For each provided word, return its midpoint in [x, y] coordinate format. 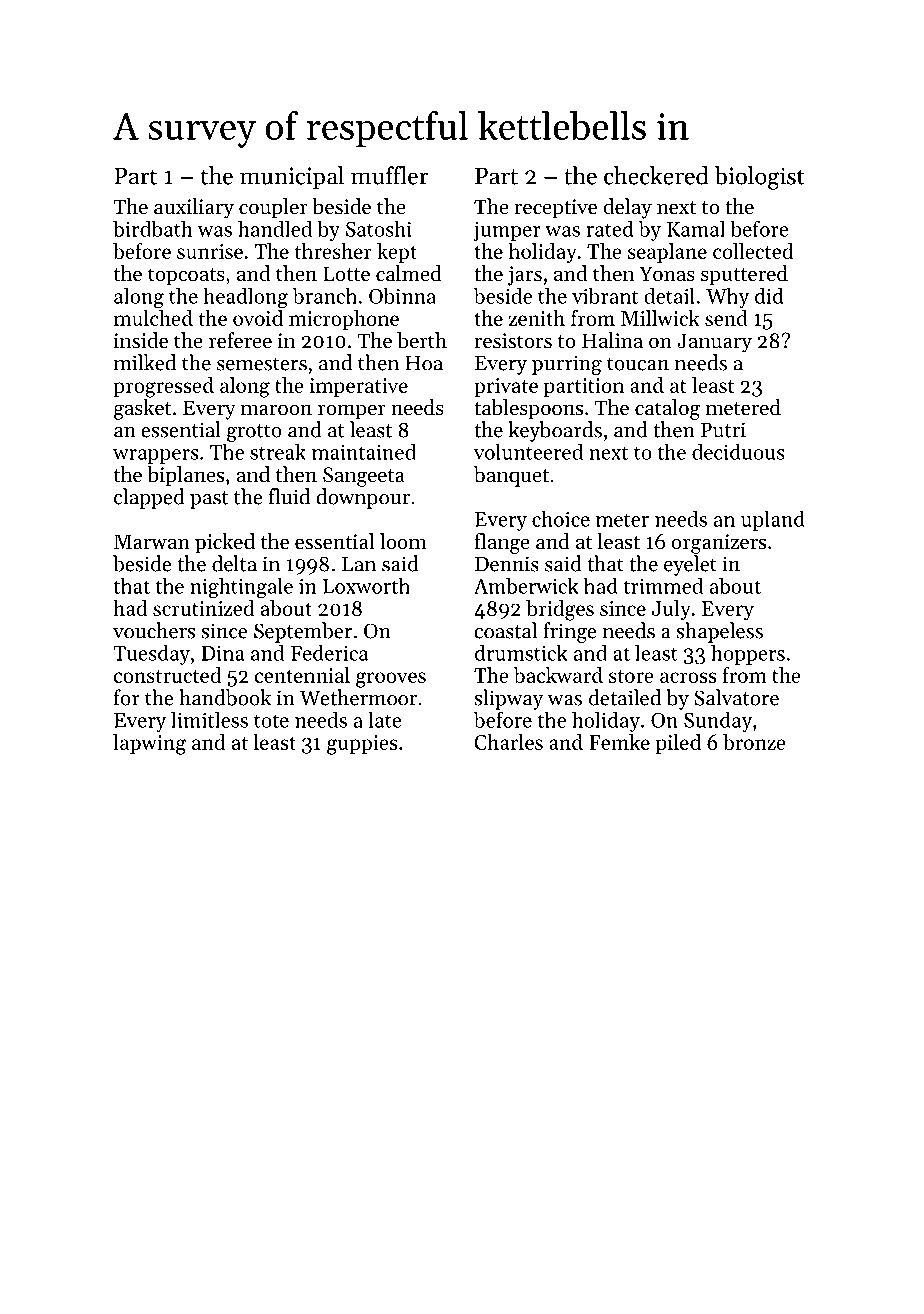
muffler [389, 175]
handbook [225, 697]
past [209, 500]
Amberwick [526, 586]
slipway [508, 699]
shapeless [719, 632]
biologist [759, 178]
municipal [292, 177]
